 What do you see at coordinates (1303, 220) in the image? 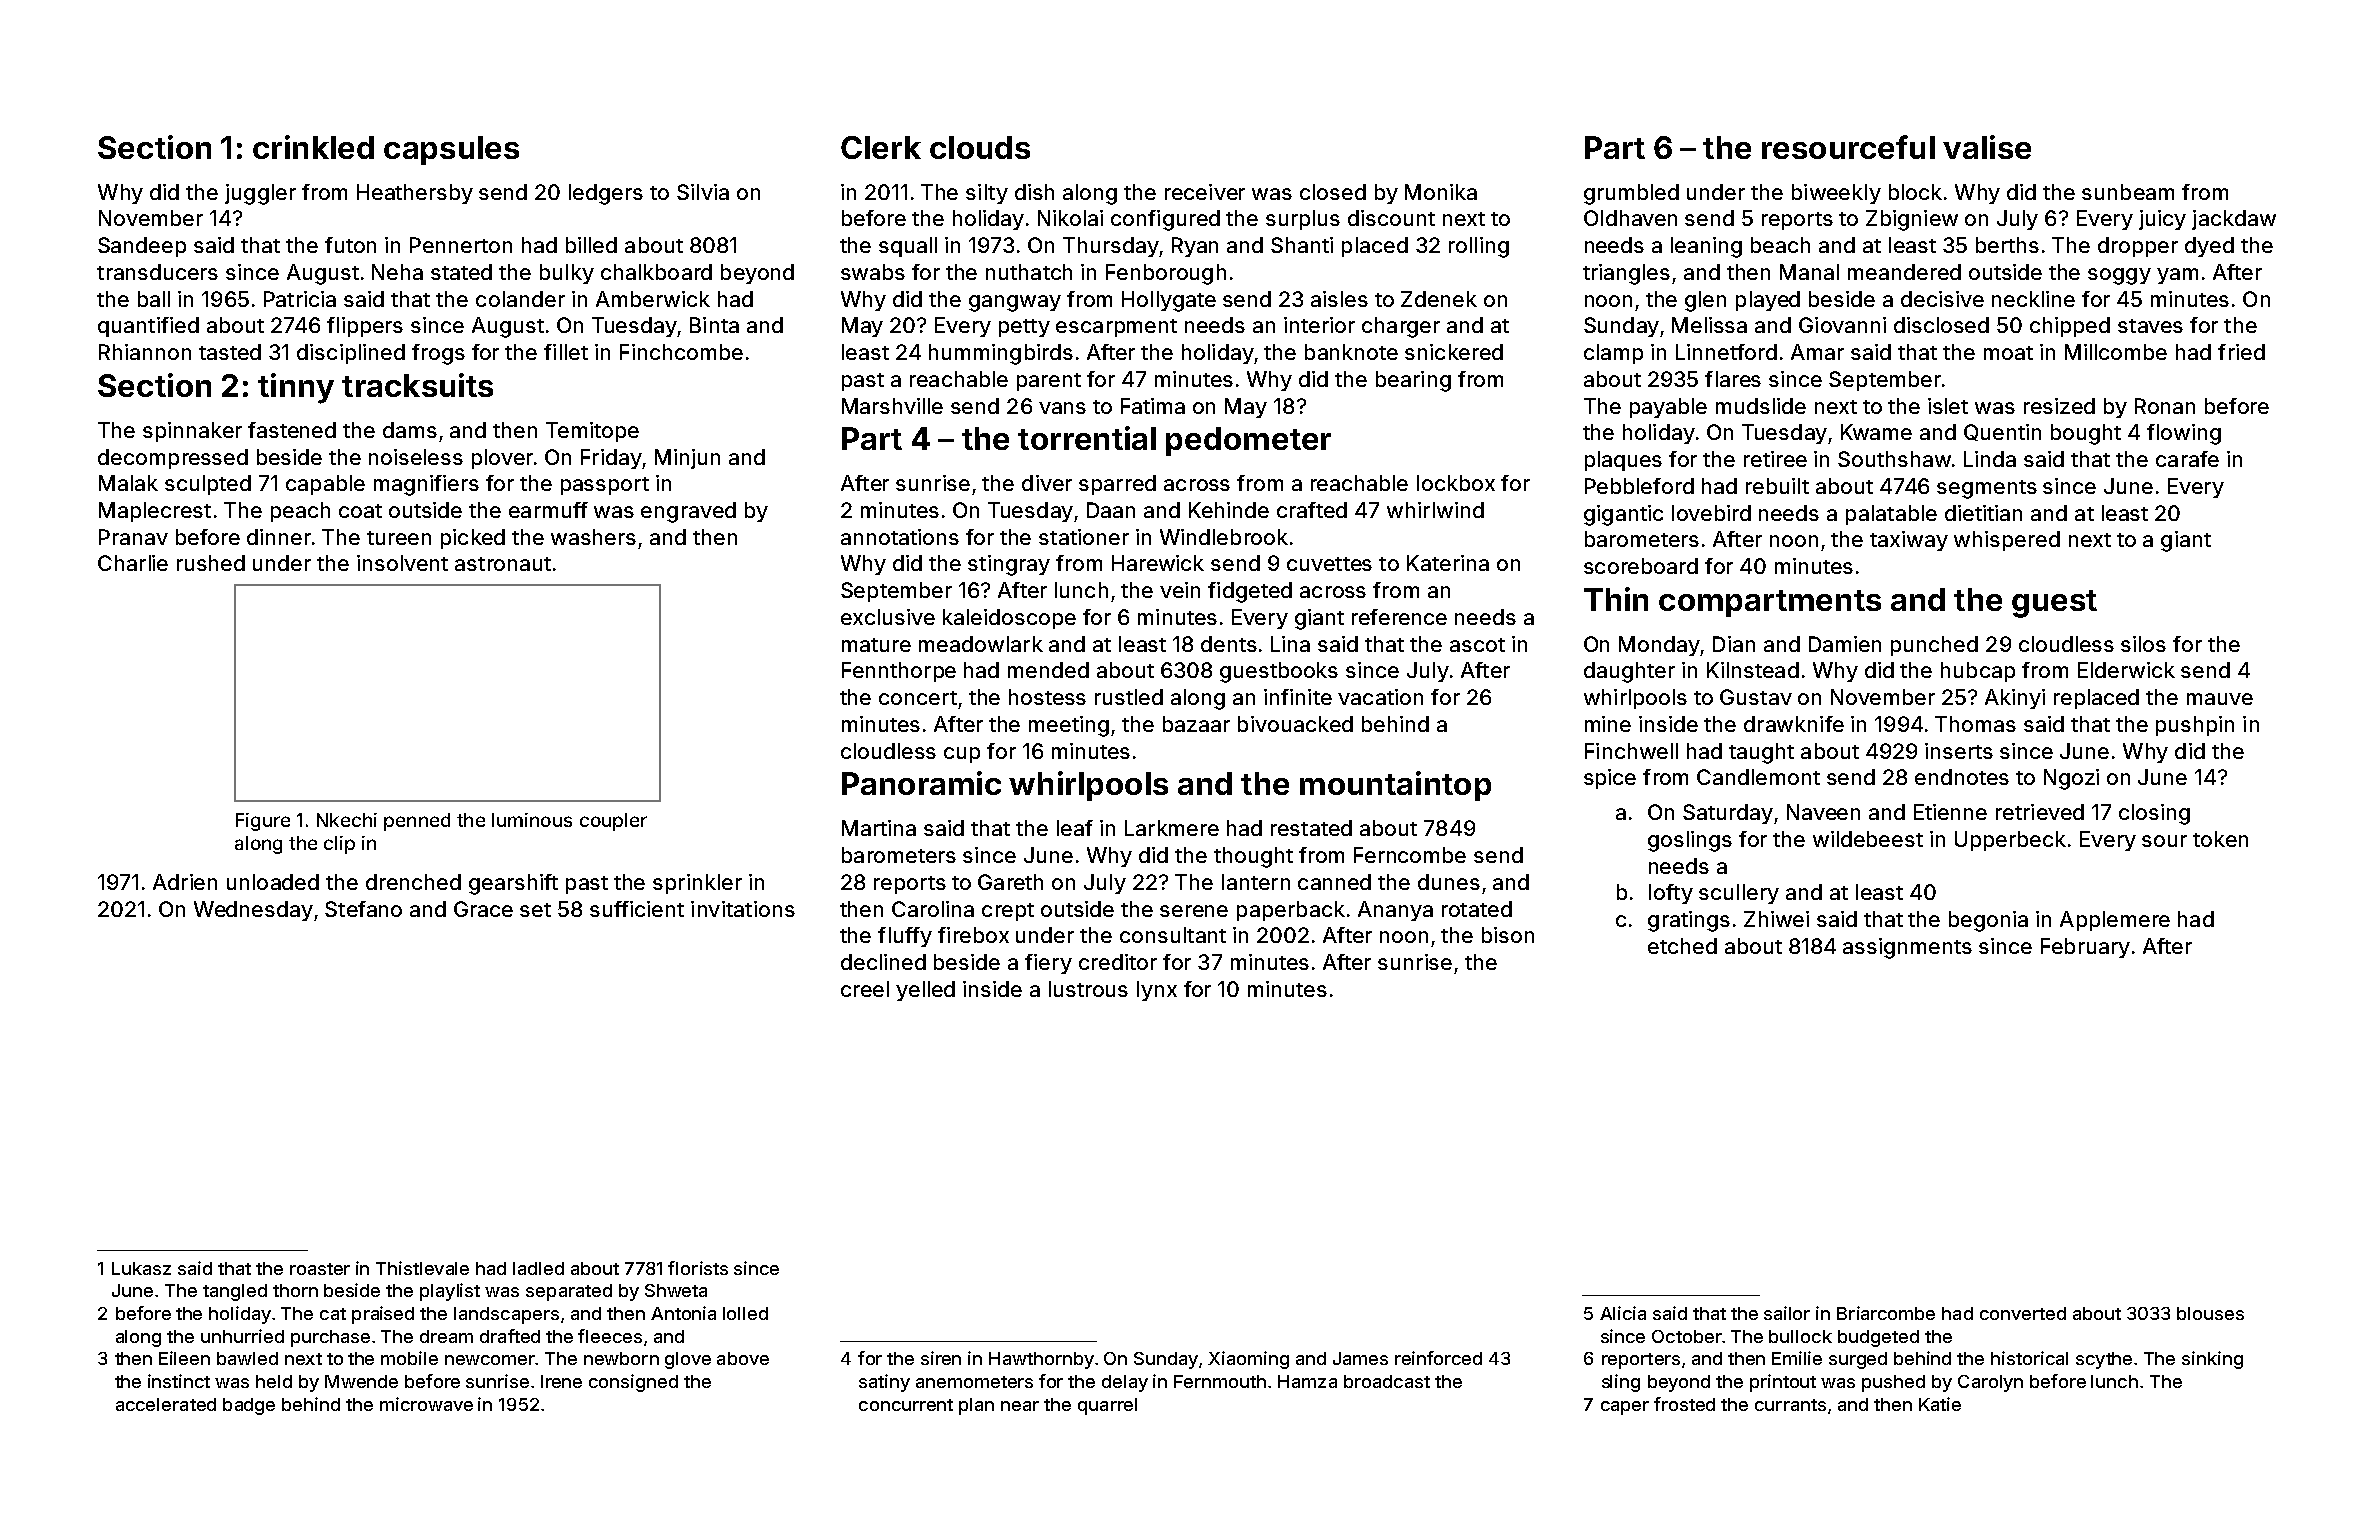
I see `surplus` at bounding box center [1303, 220].
